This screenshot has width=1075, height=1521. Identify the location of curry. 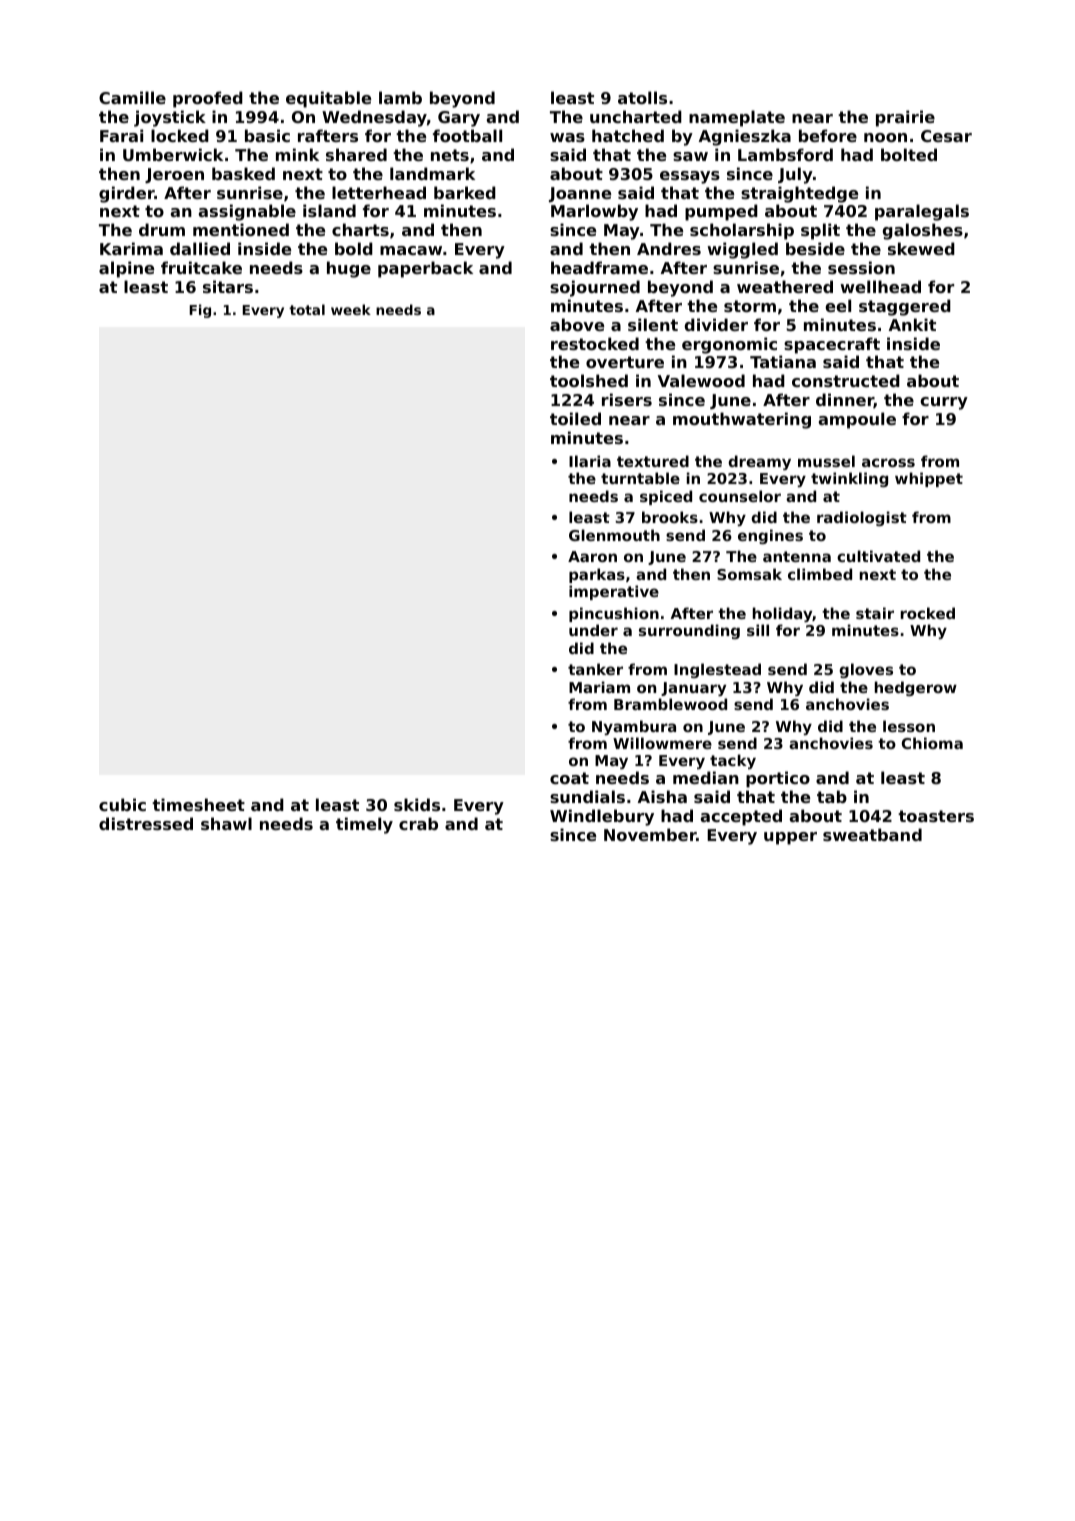
(944, 403).
